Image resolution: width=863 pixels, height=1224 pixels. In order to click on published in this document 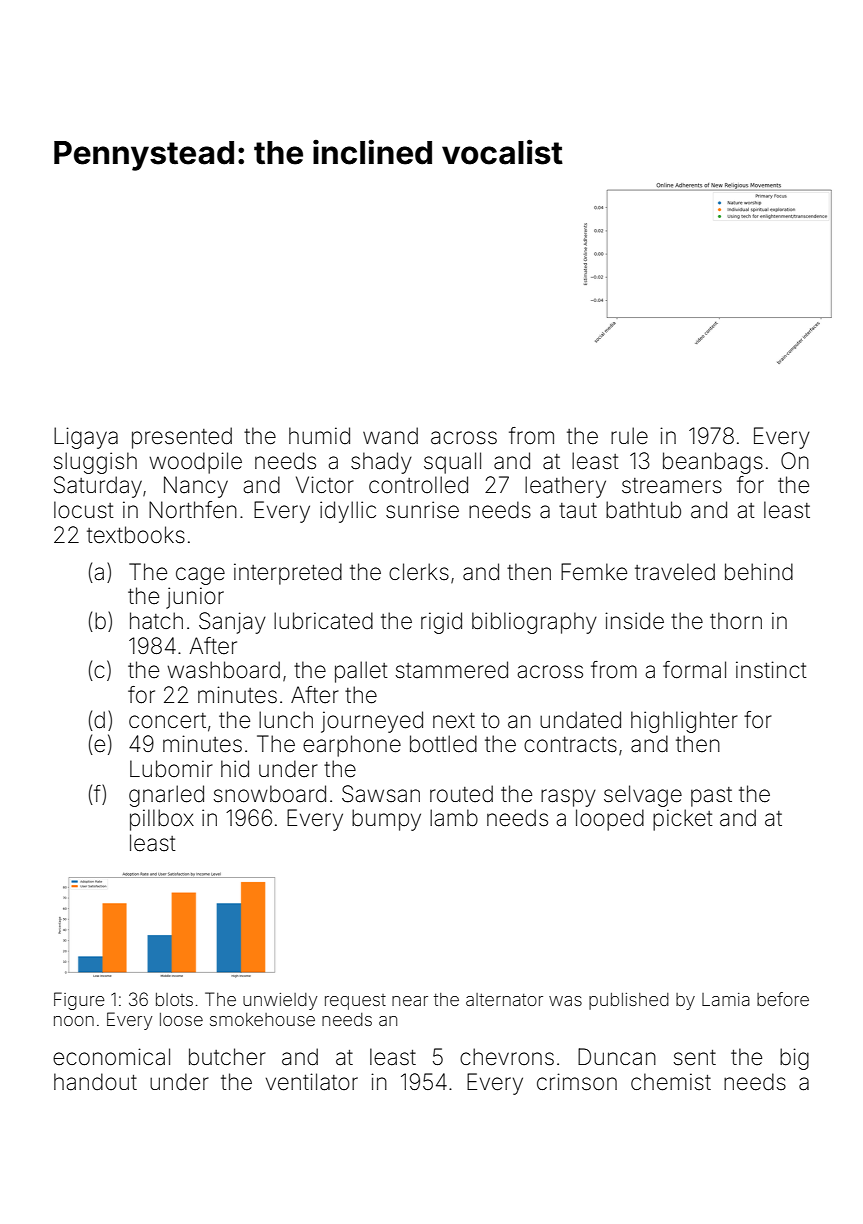, I will do `click(629, 1001)`.
